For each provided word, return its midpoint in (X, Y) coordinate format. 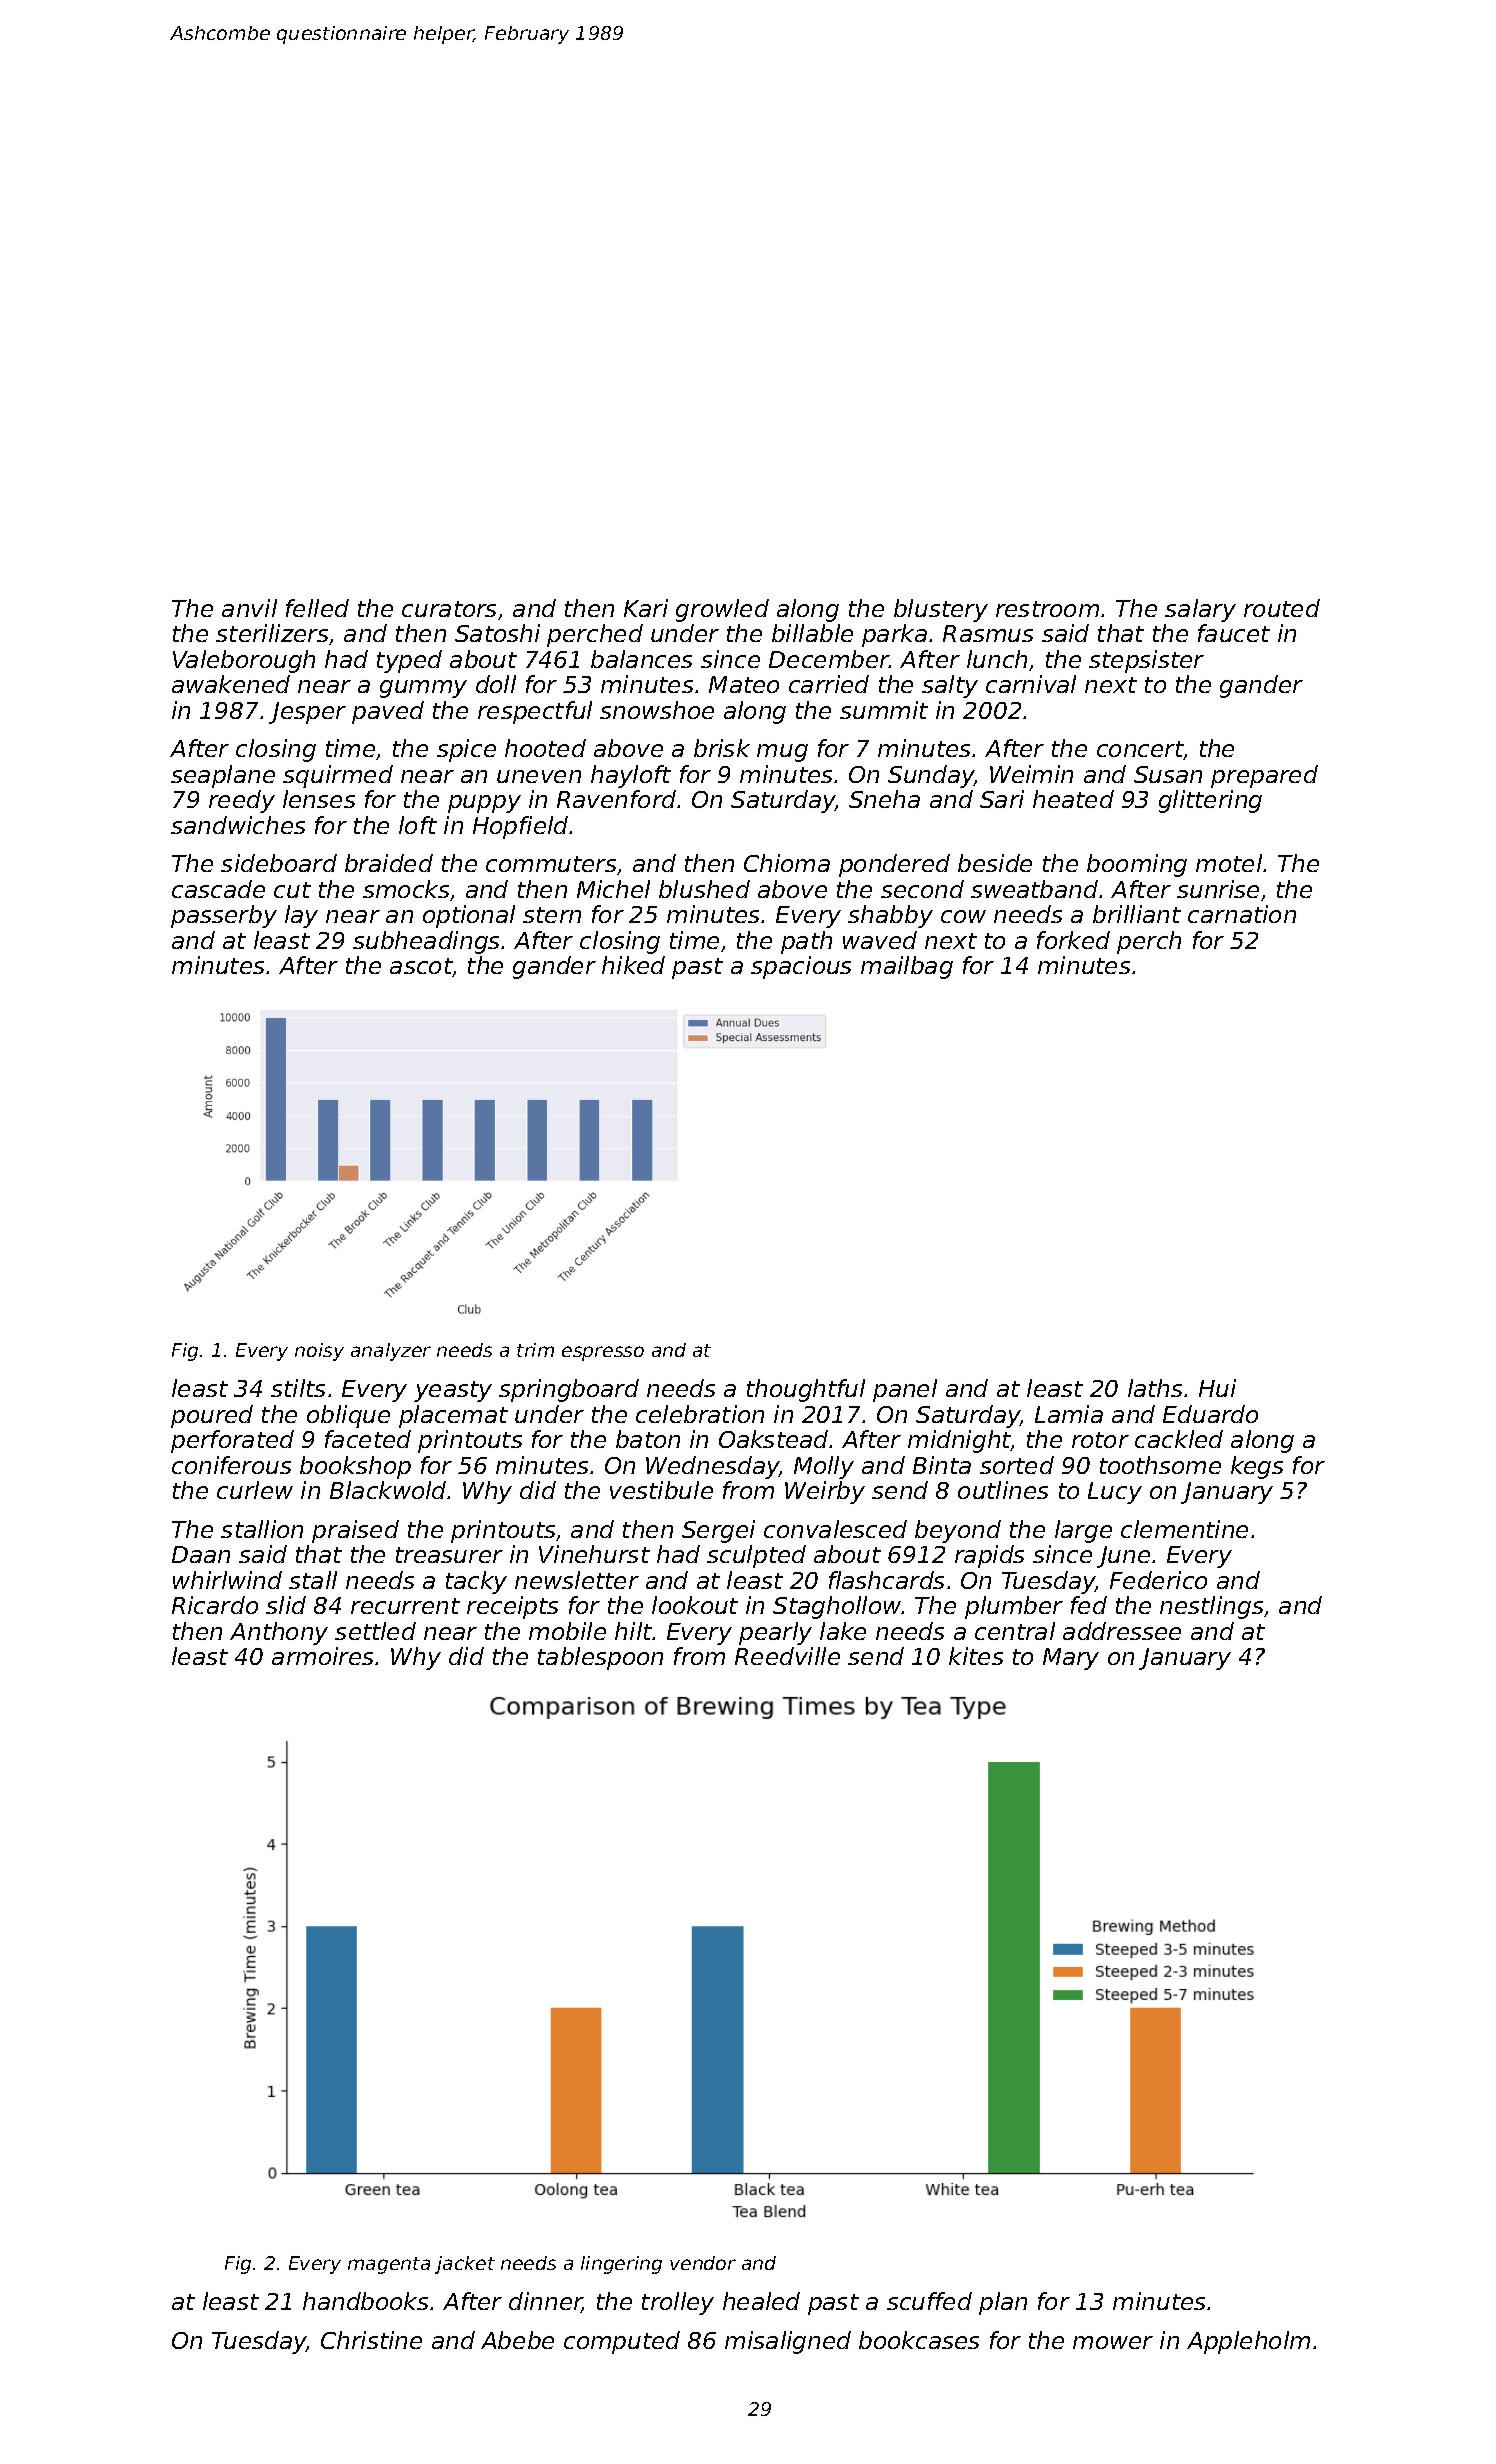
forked (1073, 940)
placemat (453, 1416)
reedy (242, 801)
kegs (1257, 1467)
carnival (1031, 684)
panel (905, 1390)
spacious (801, 967)
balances (641, 659)
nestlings (1211, 1607)
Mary (1071, 1659)
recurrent (405, 1606)
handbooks (365, 2301)
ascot (421, 967)
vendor (703, 2263)
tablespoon (600, 1658)
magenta (389, 2265)
